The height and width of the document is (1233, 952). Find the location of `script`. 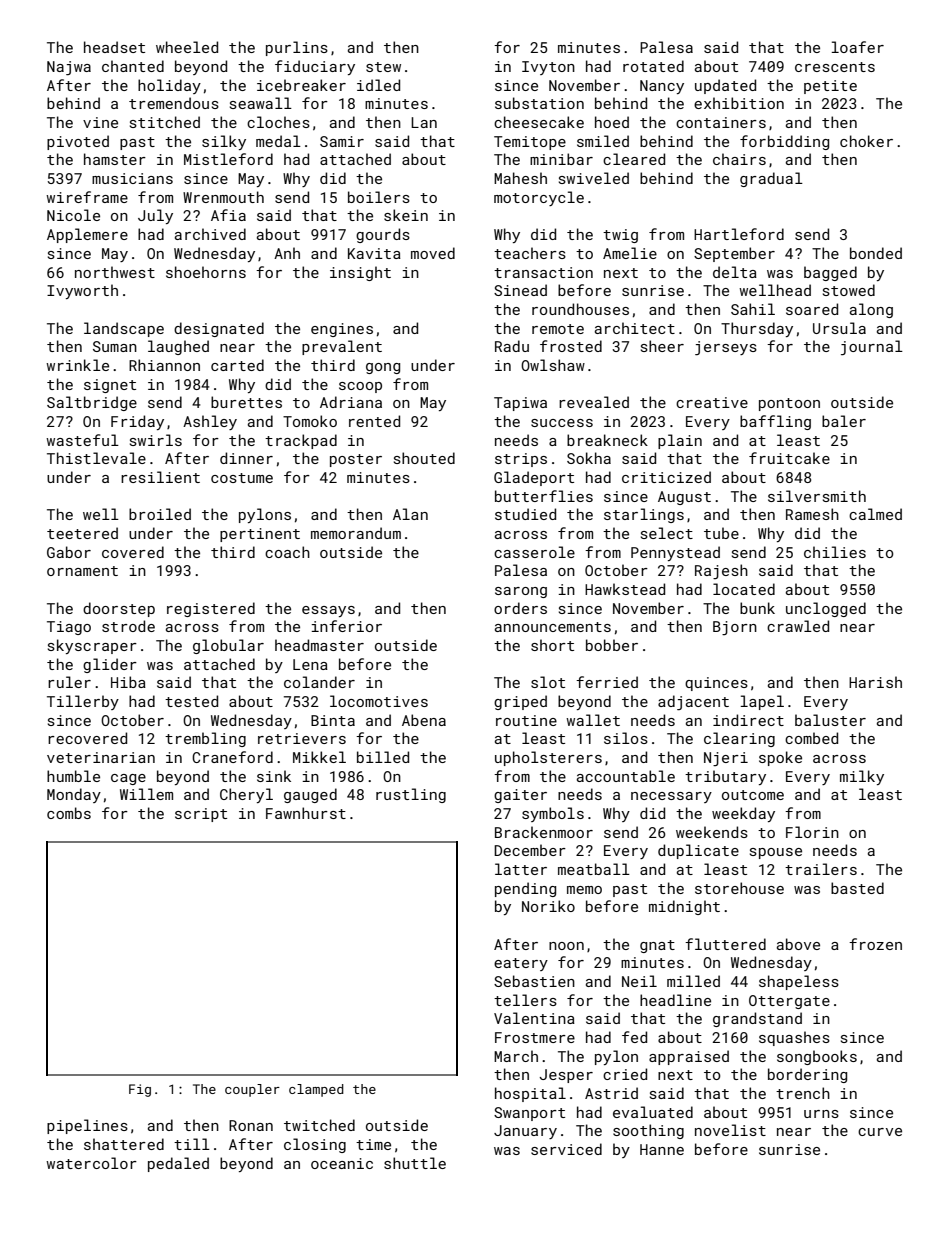

script is located at coordinates (201, 815).
